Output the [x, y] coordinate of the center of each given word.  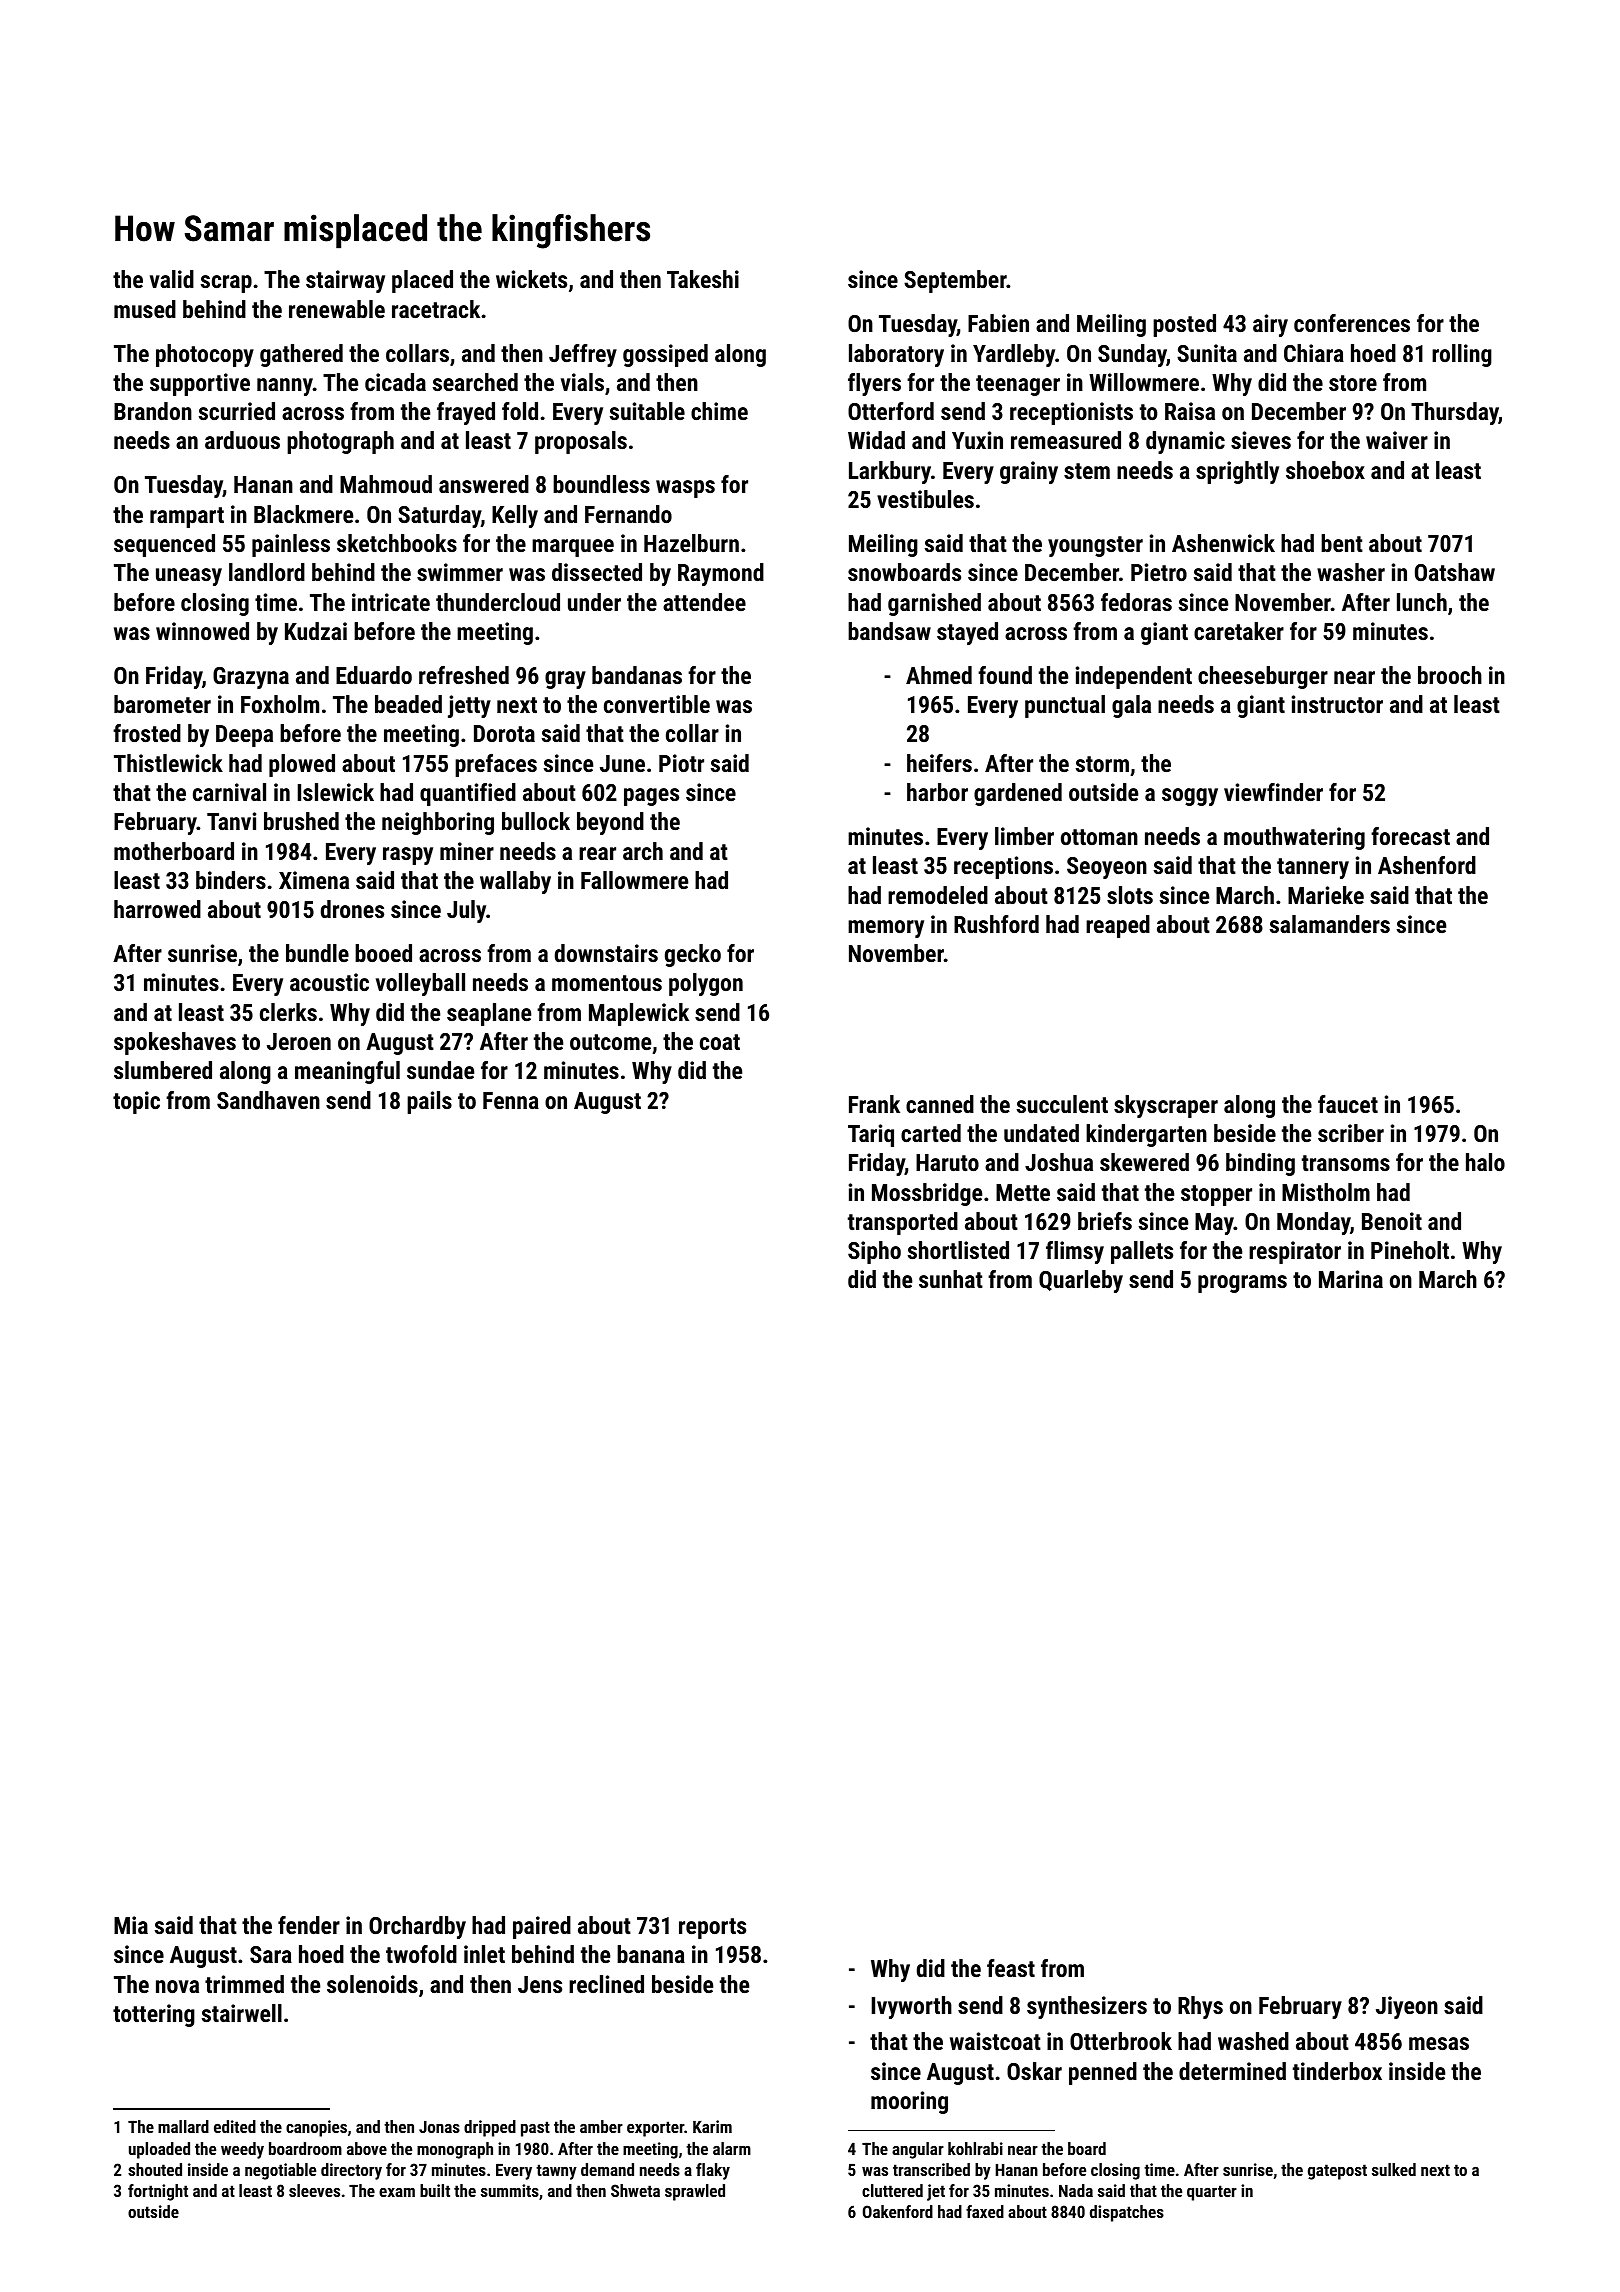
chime [719, 411]
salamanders [1330, 924]
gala [1131, 706]
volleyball [420, 984]
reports [712, 1928]
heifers [939, 763]
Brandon [153, 411]
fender [309, 1925]
